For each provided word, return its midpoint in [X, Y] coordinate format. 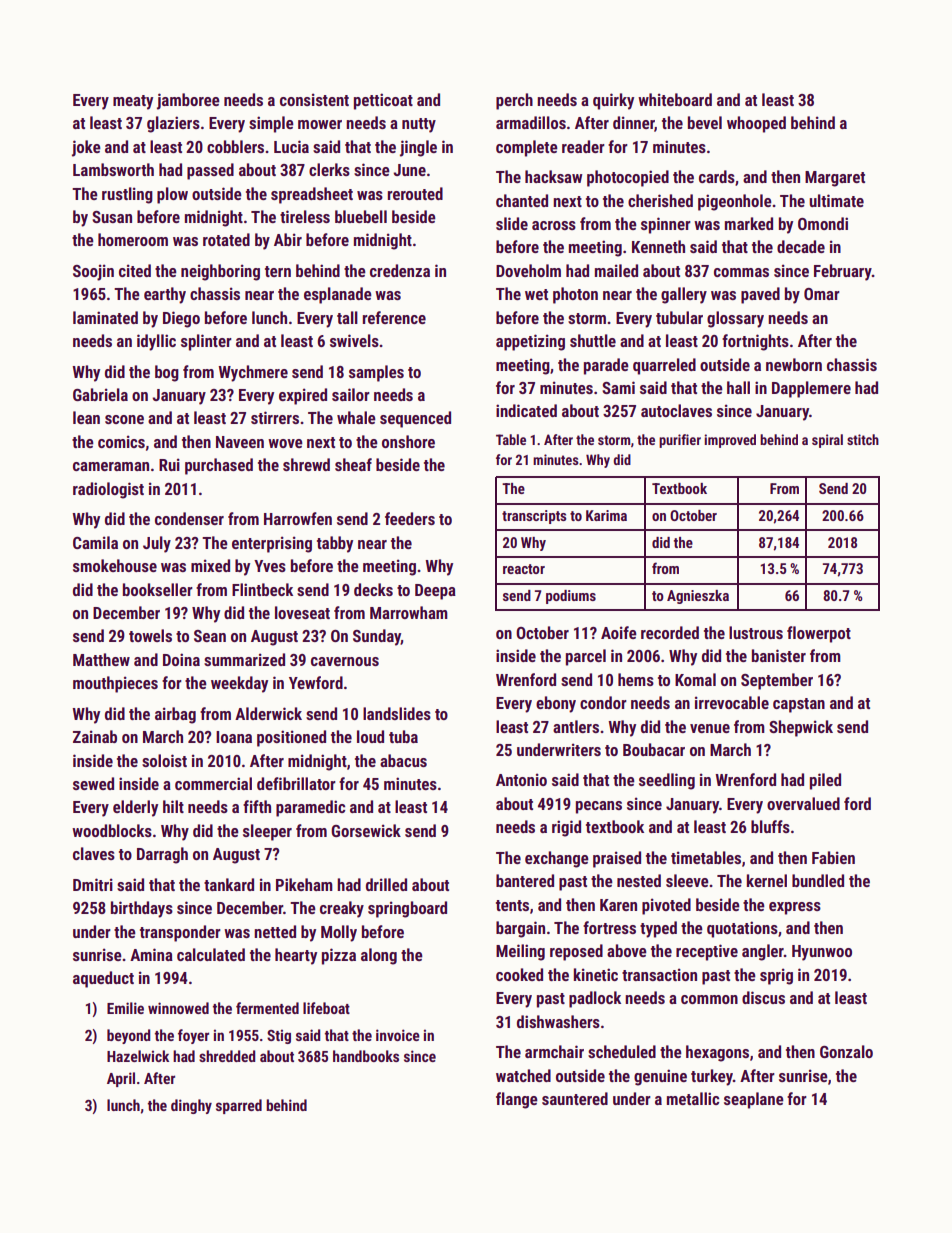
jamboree [188, 101]
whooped [756, 124]
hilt [173, 806]
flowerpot [819, 634]
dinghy [191, 1106]
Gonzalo [846, 1051]
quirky [613, 101]
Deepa [435, 592]
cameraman [111, 466]
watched [523, 1075]
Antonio [521, 779]
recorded [670, 632]
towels [150, 635]
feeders [410, 518]
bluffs [770, 826]
